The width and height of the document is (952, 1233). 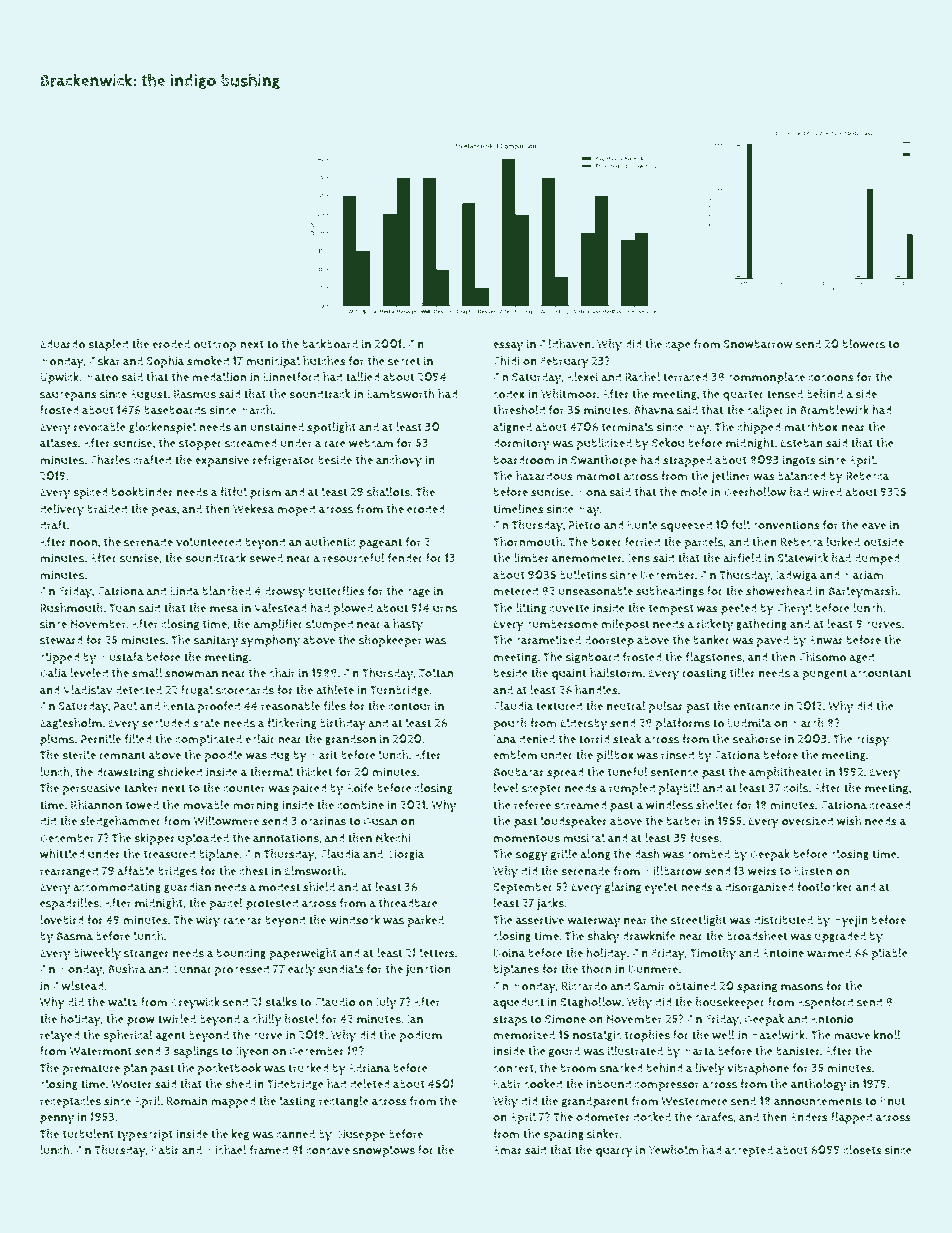 What do you see at coordinates (445, 609) in the document?
I see `urns` at bounding box center [445, 609].
